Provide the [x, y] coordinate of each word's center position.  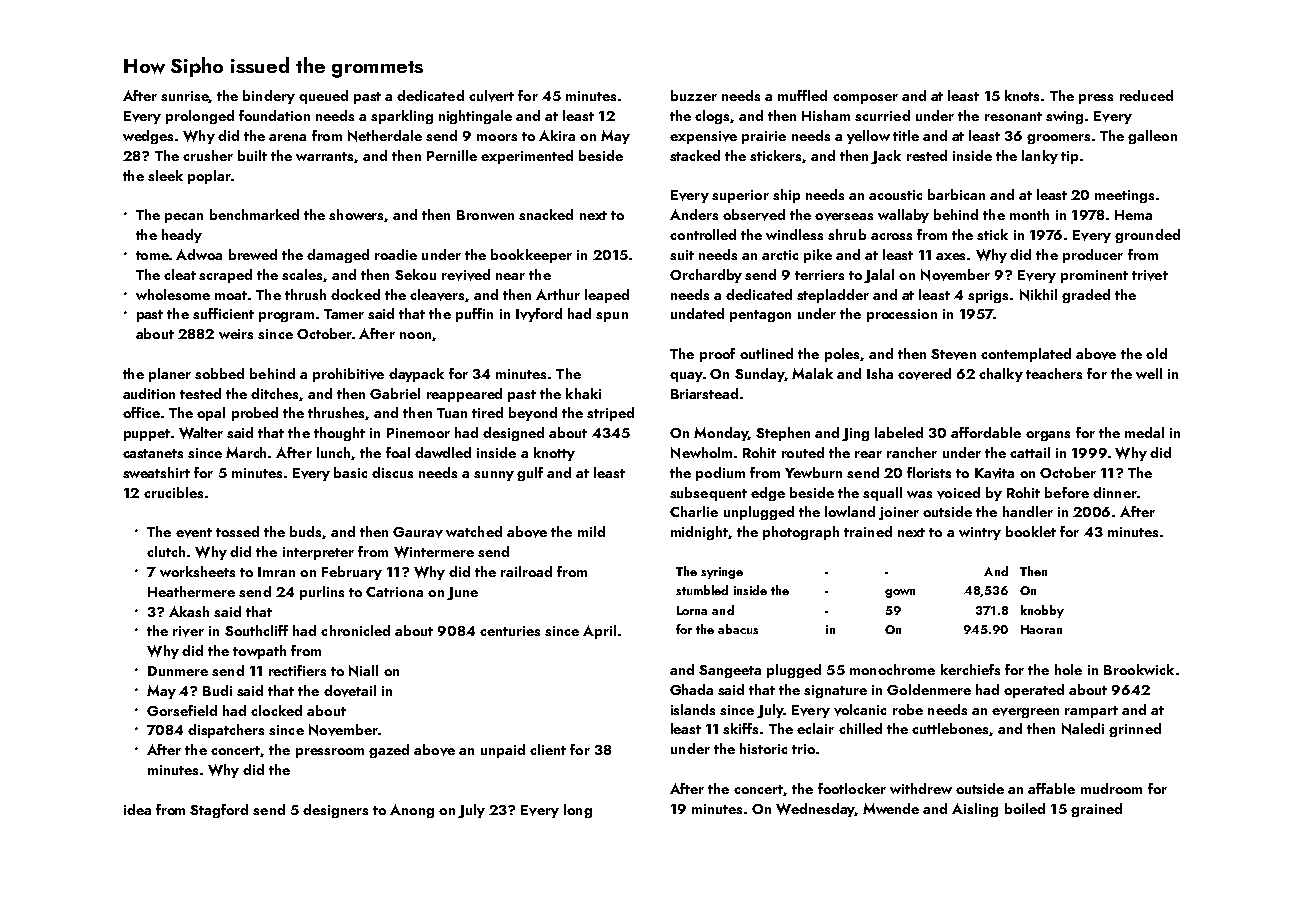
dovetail [350, 691]
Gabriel [395, 393]
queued [323, 97]
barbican [956, 194]
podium [720, 474]
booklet [1031, 531]
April [599, 632]
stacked [695, 155]
